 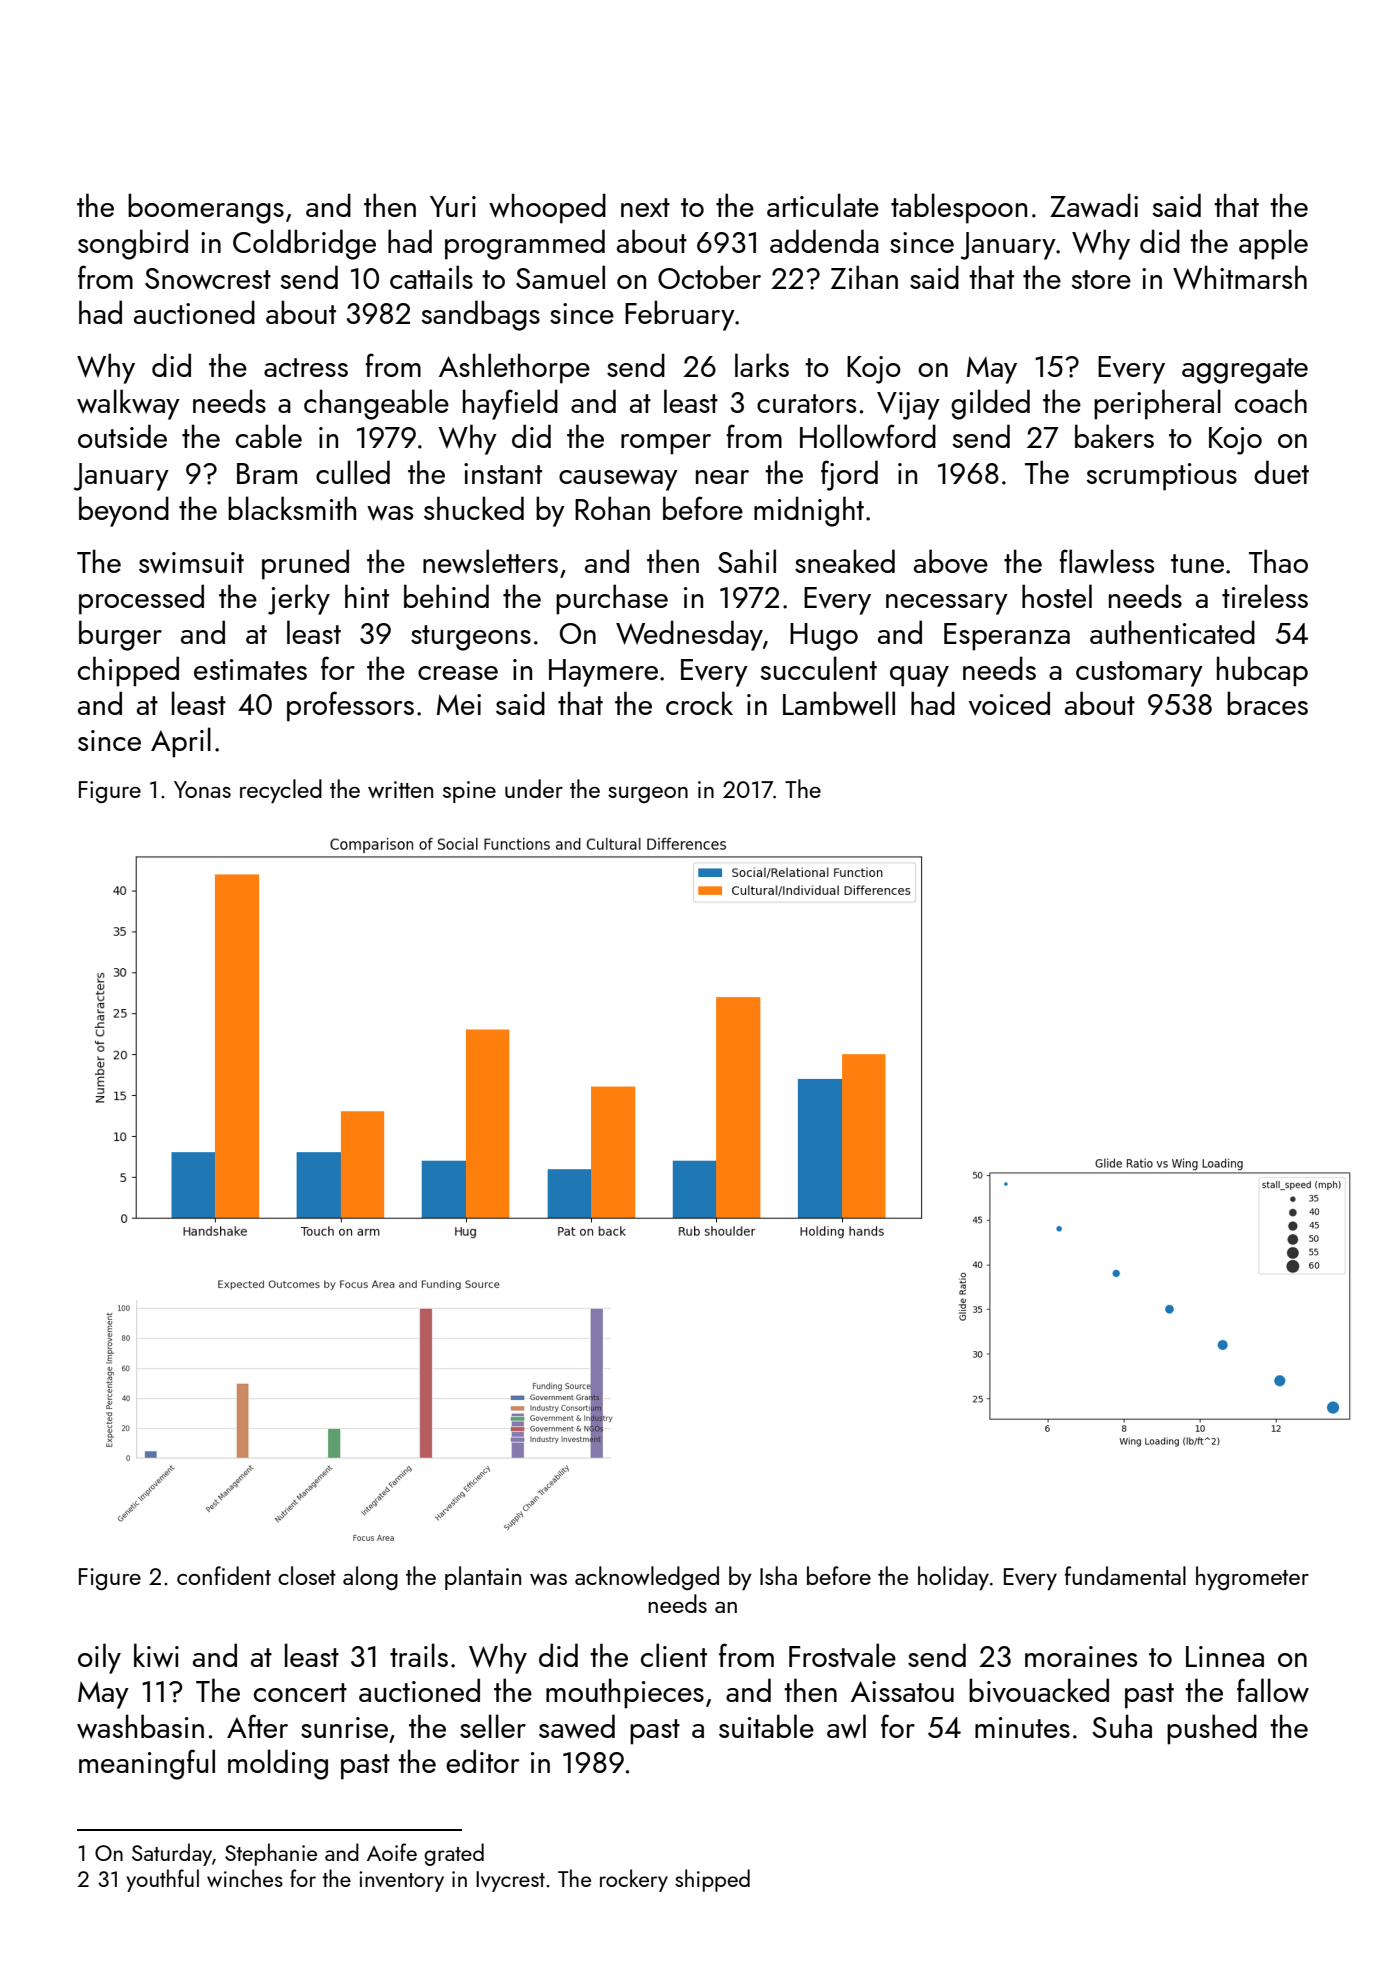 I want to click on inventory, so click(x=401, y=1881).
